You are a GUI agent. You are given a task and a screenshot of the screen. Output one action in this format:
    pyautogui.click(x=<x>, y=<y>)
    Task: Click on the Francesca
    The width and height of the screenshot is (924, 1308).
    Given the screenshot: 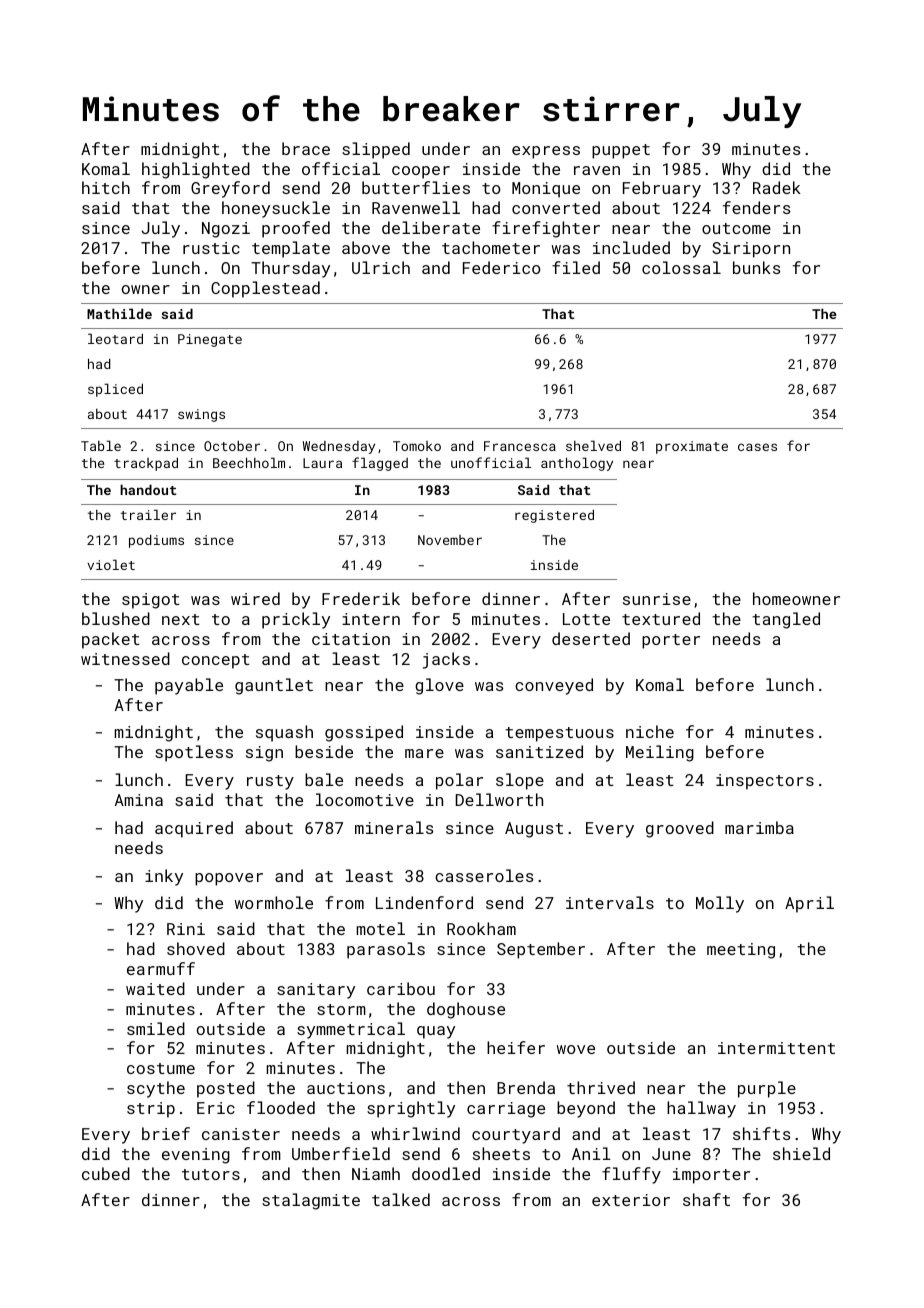 What is the action you would take?
    pyautogui.click(x=520, y=446)
